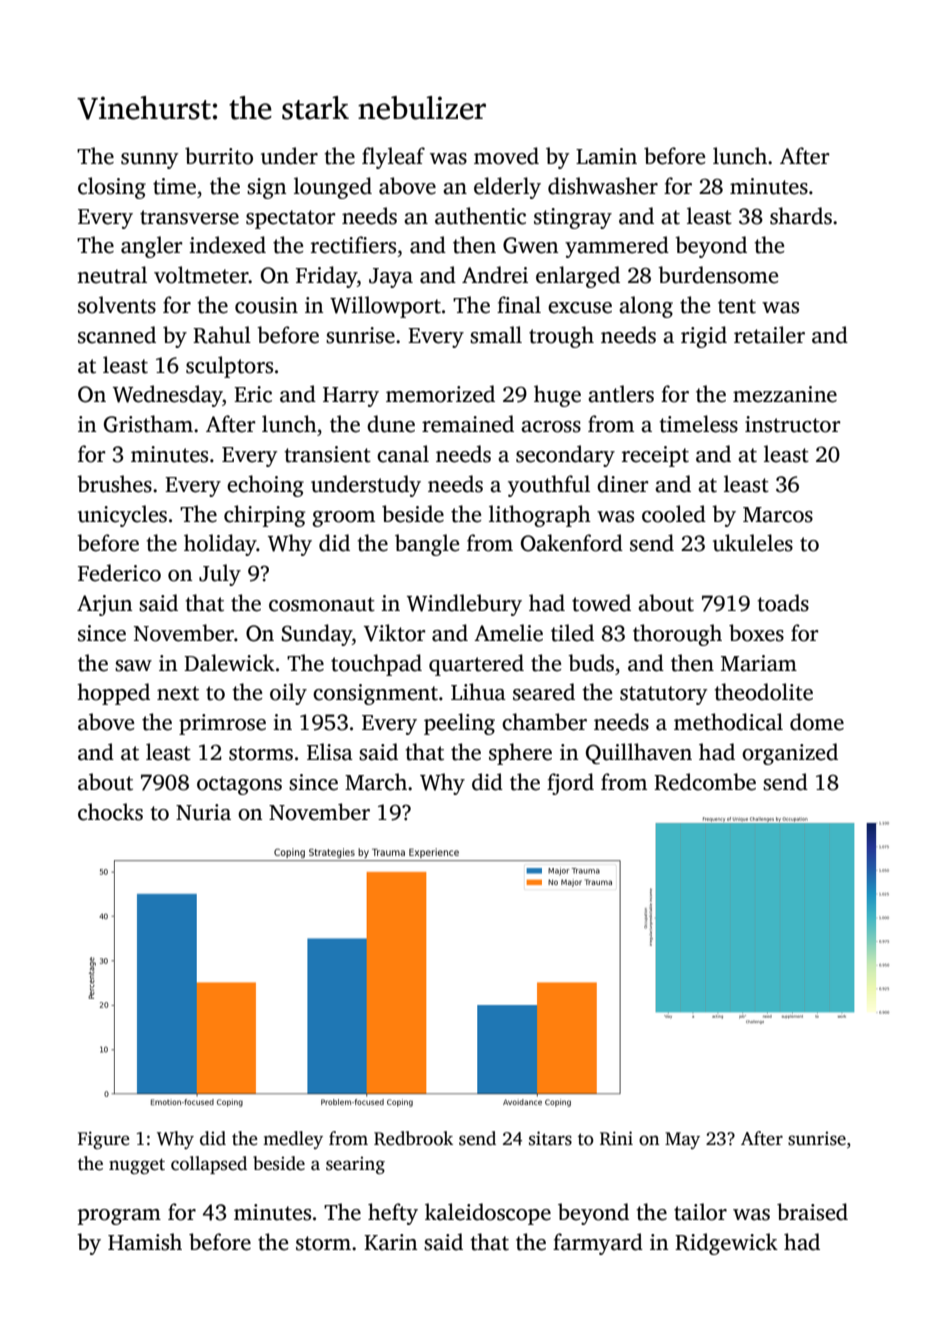 Image resolution: width=933 pixels, height=1324 pixels. I want to click on flyleaf, so click(393, 158).
